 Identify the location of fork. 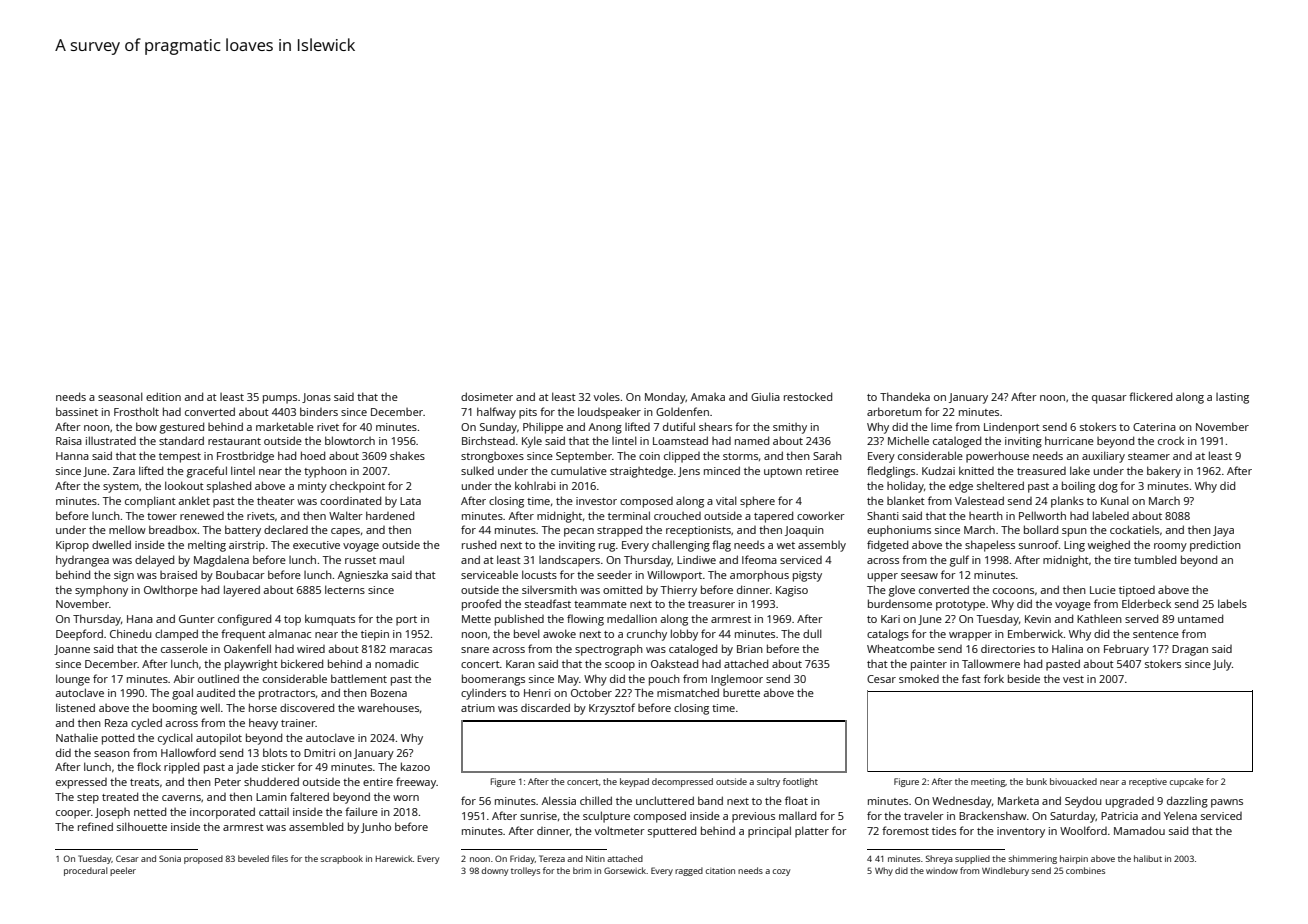
(994, 678).
